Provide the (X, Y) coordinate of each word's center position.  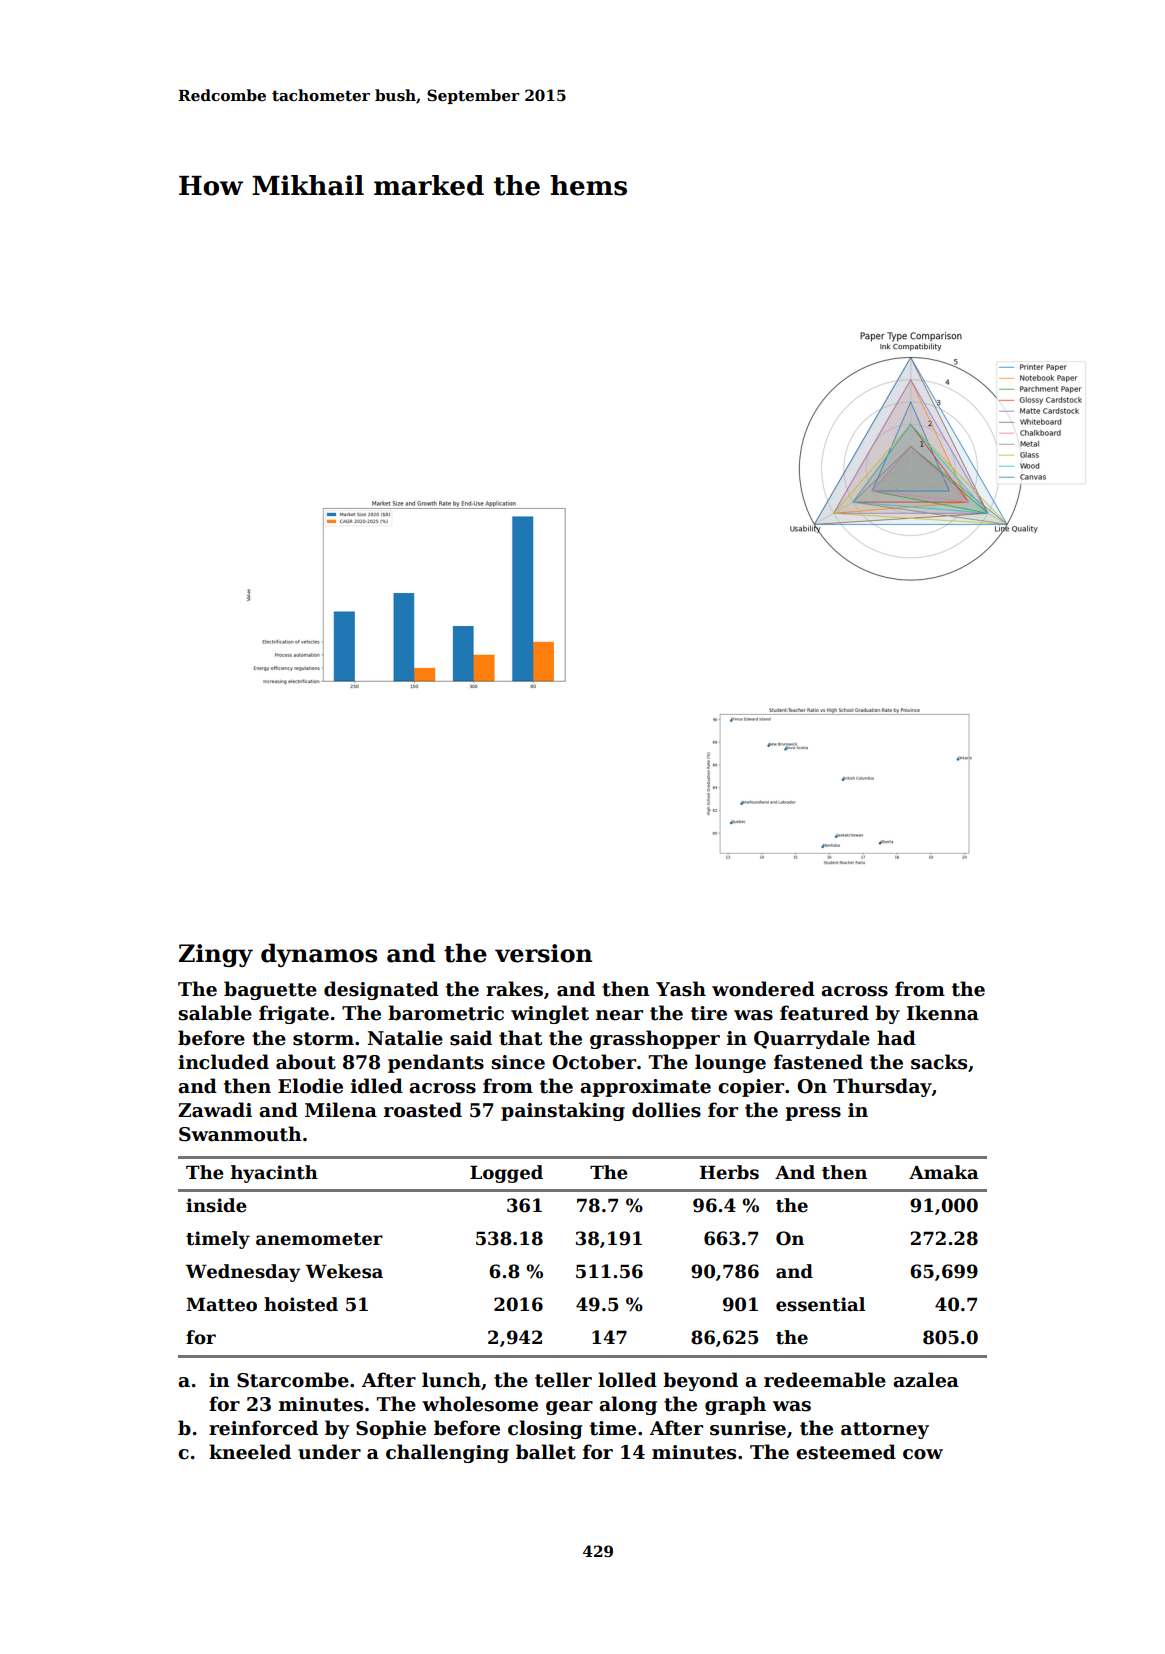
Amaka (944, 1172)
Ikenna (943, 1013)
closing (545, 1429)
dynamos (319, 955)
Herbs (729, 1172)
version (543, 953)
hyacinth (274, 1174)
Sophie (391, 1429)
